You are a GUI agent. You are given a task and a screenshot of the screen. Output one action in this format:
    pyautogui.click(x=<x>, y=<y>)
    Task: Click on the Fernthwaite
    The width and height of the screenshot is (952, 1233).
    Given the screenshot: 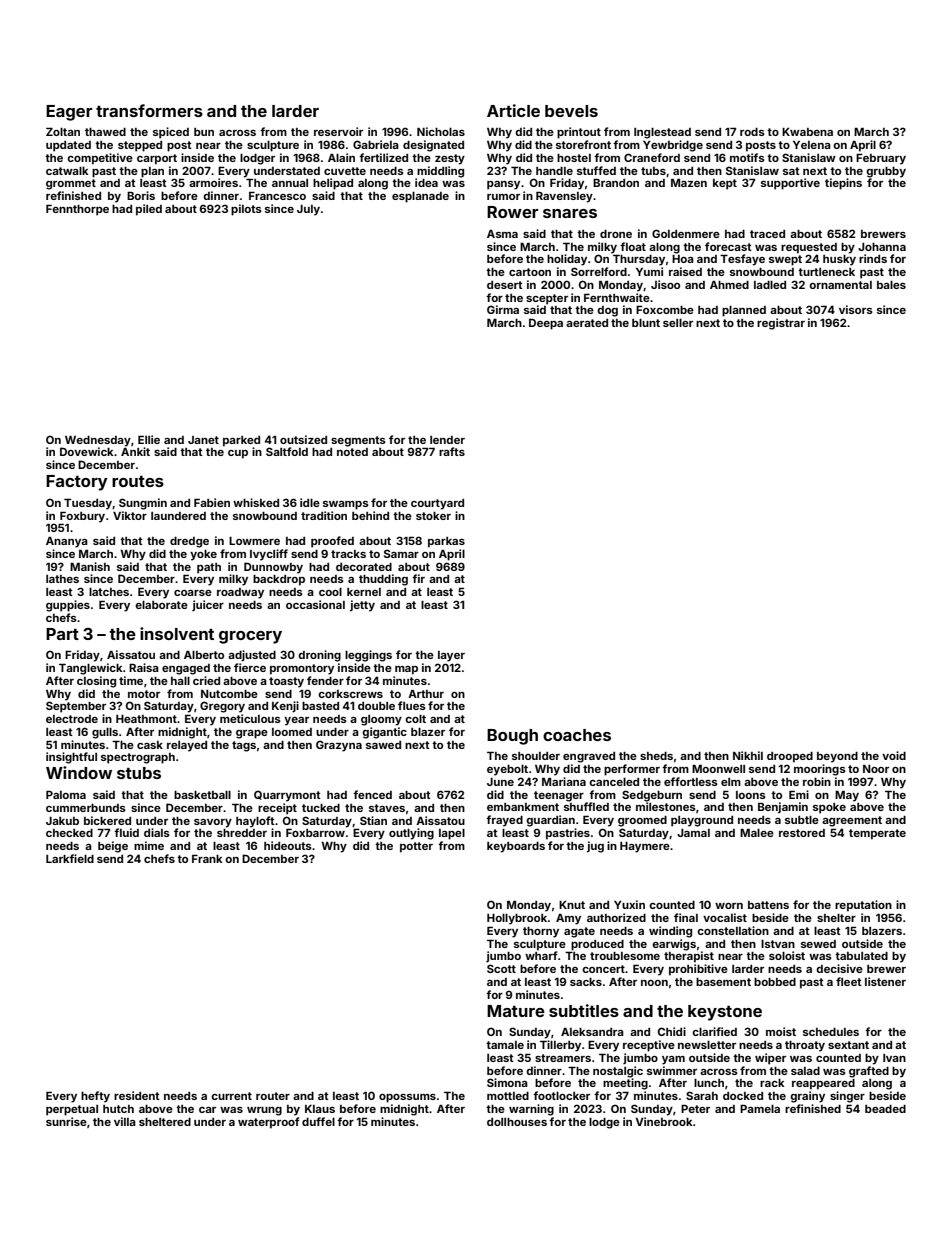 What is the action you would take?
    pyautogui.click(x=617, y=297)
